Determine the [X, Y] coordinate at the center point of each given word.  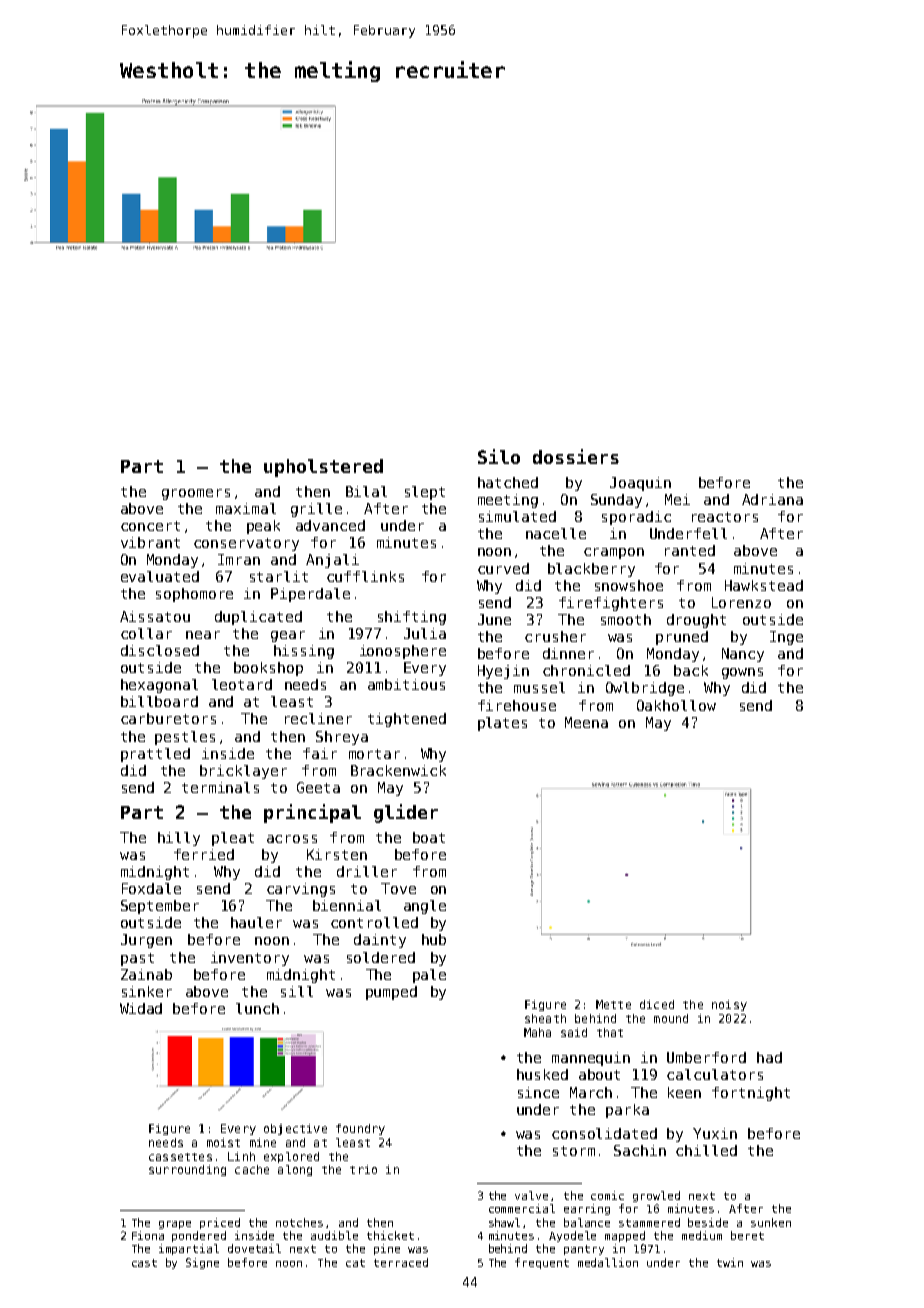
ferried [204, 854]
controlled [374, 922]
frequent [542, 1263]
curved [503, 568]
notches [299, 1222]
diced [657, 1004]
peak [263, 527]
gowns [742, 673]
